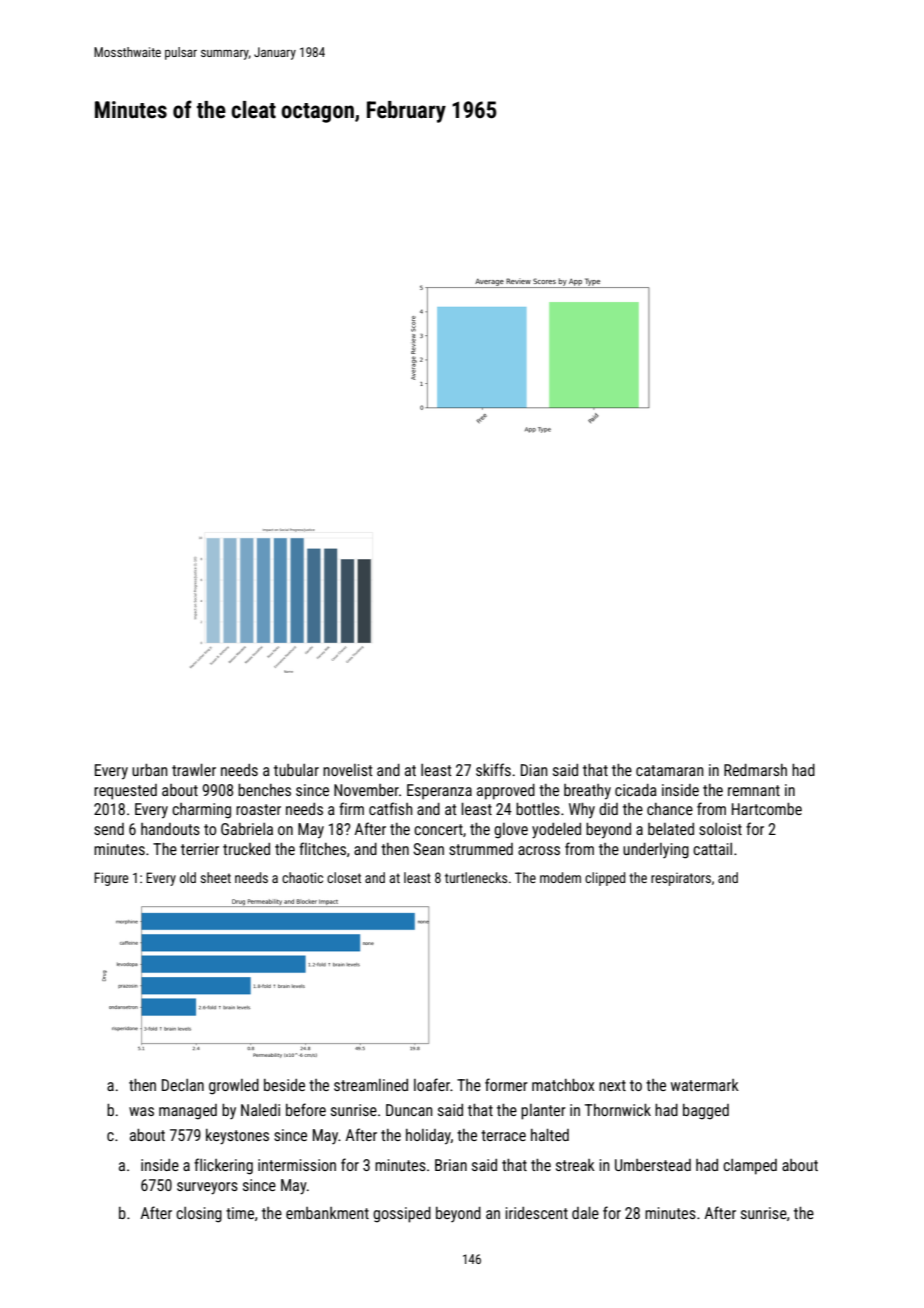  Describe the element at coordinates (402, 1215) in the screenshot. I see `gossiped` at that location.
